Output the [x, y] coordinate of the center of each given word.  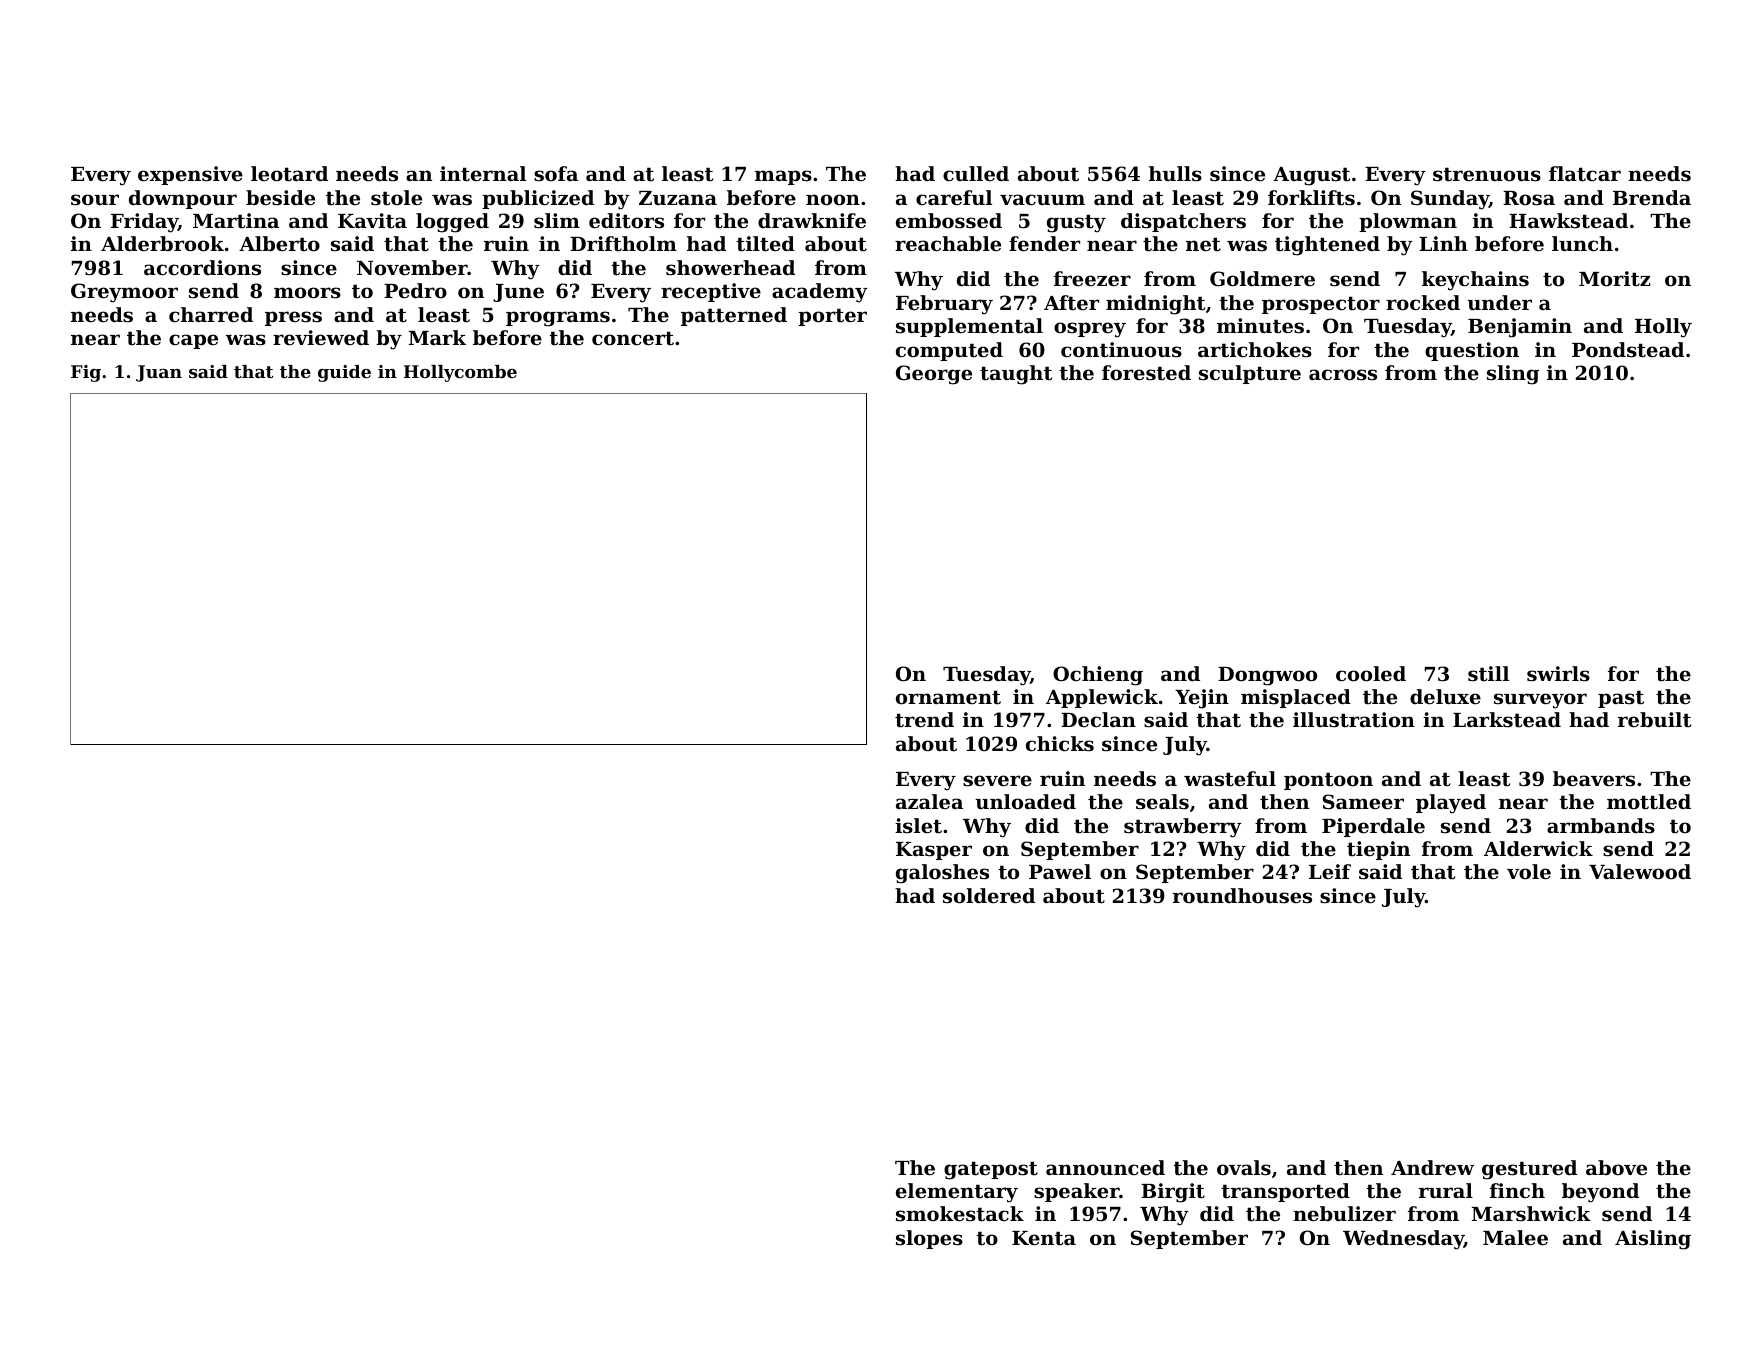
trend [924, 720]
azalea [929, 801]
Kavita [372, 220]
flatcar [1585, 174]
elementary [957, 1193]
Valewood [1640, 871]
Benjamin [1520, 328]
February [944, 305]
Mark [437, 337]
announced [1105, 1167]
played [1451, 804]
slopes [929, 1239]
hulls [1175, 174]
